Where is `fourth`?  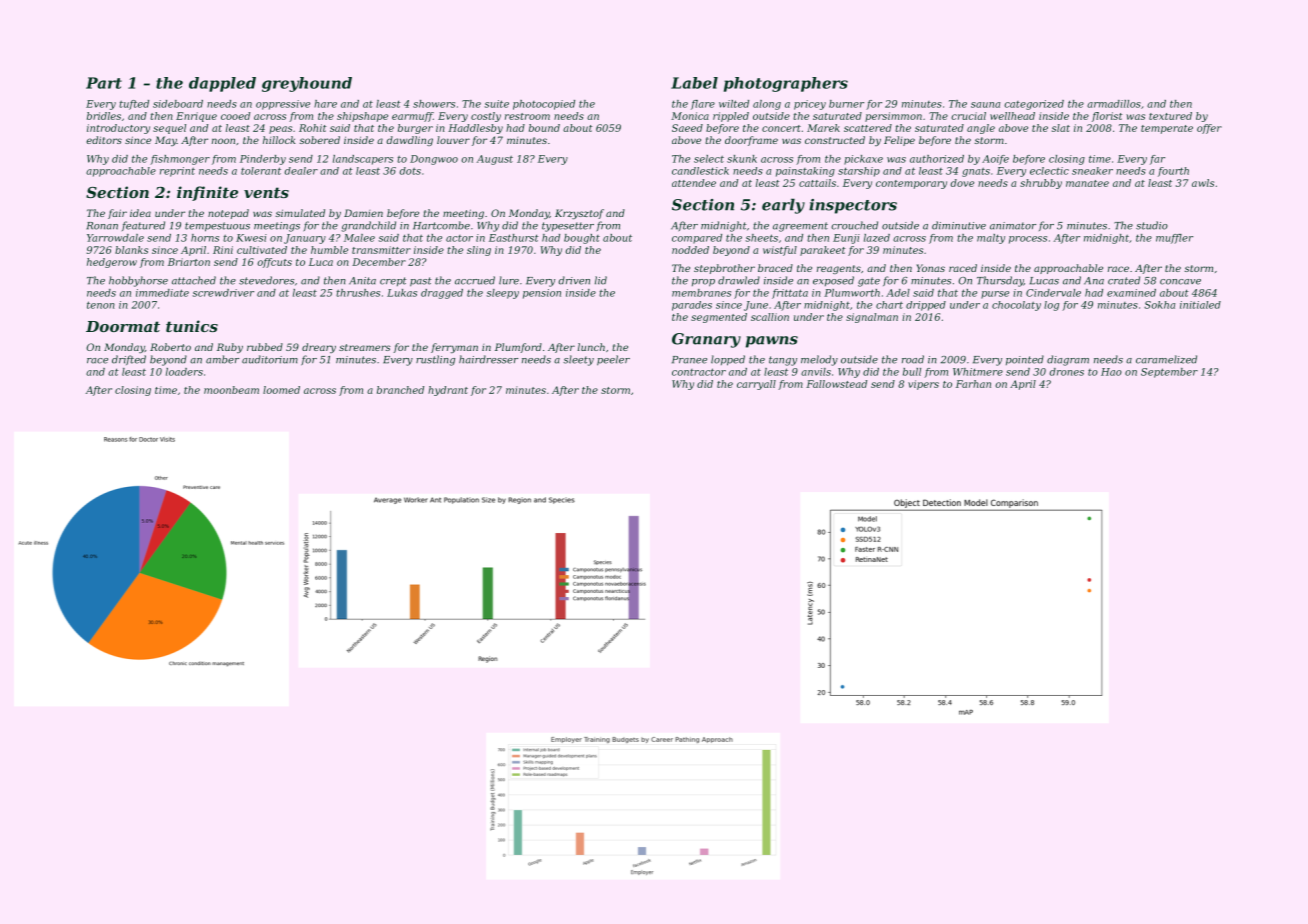 fourth is located at coordinates (1173, 172).
